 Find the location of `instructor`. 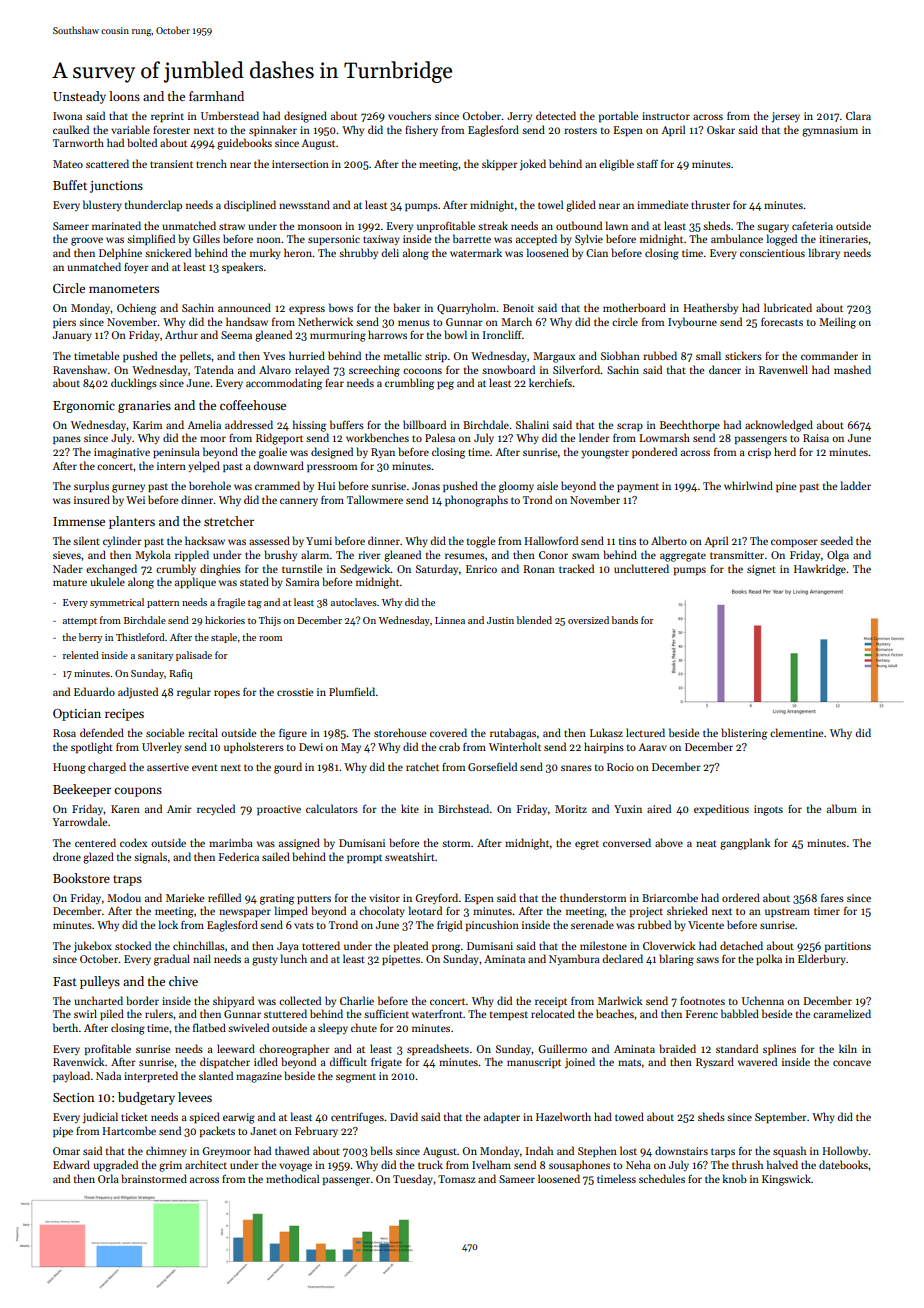

instructor is located at coordinates (666, 116).
